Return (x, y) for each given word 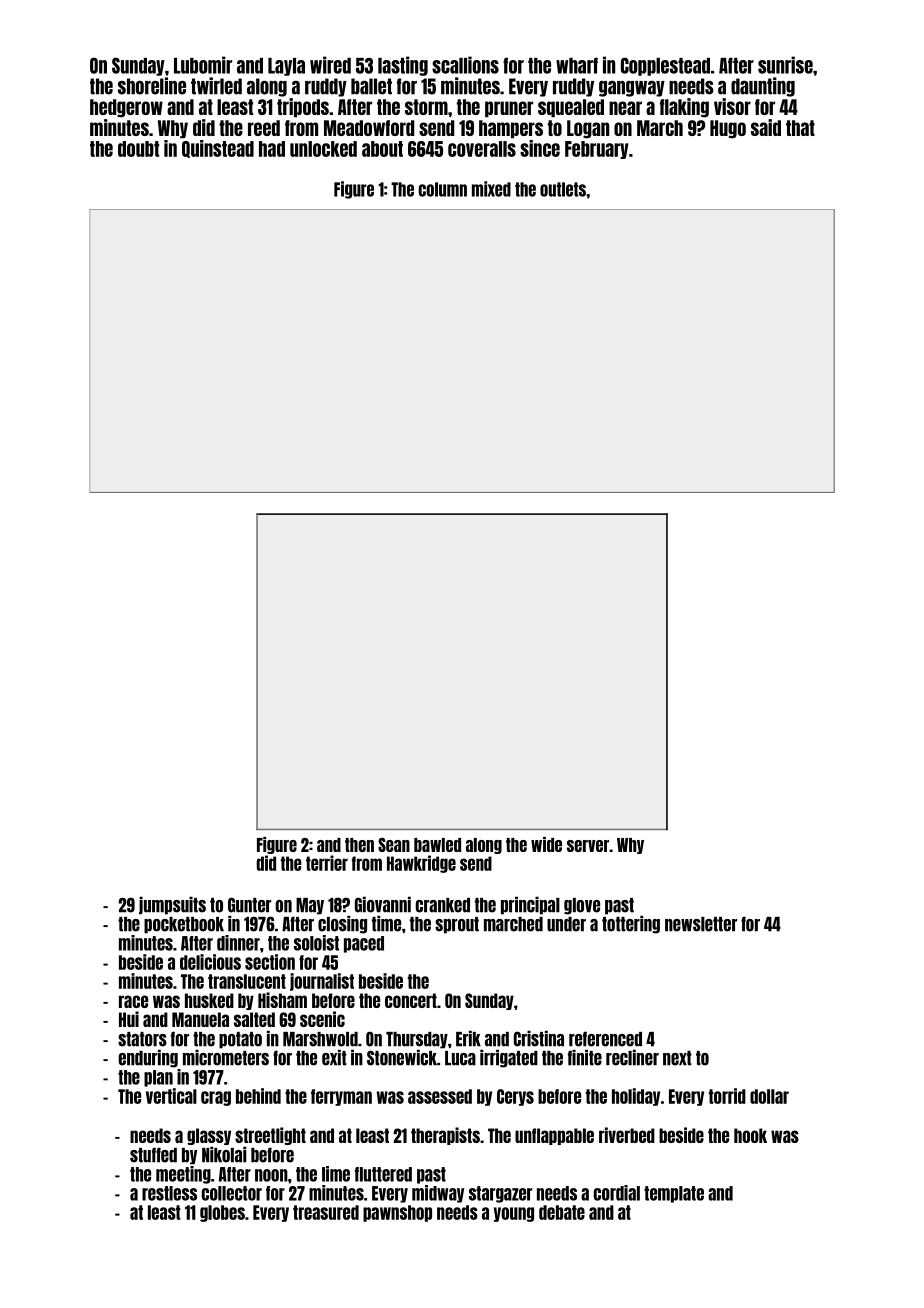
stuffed (153, 1155)
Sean (394, 845)
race (133, 1001)
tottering (631, 924)
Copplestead (665, 66)
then (359, 845)
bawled (437, 845)
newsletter (701, 924)
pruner (509, 109)
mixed (491, 189)
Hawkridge (421, 864)
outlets (563, 189)
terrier (327, 863)
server (588, 846)
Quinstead (218, 149)
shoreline (152, 86)
